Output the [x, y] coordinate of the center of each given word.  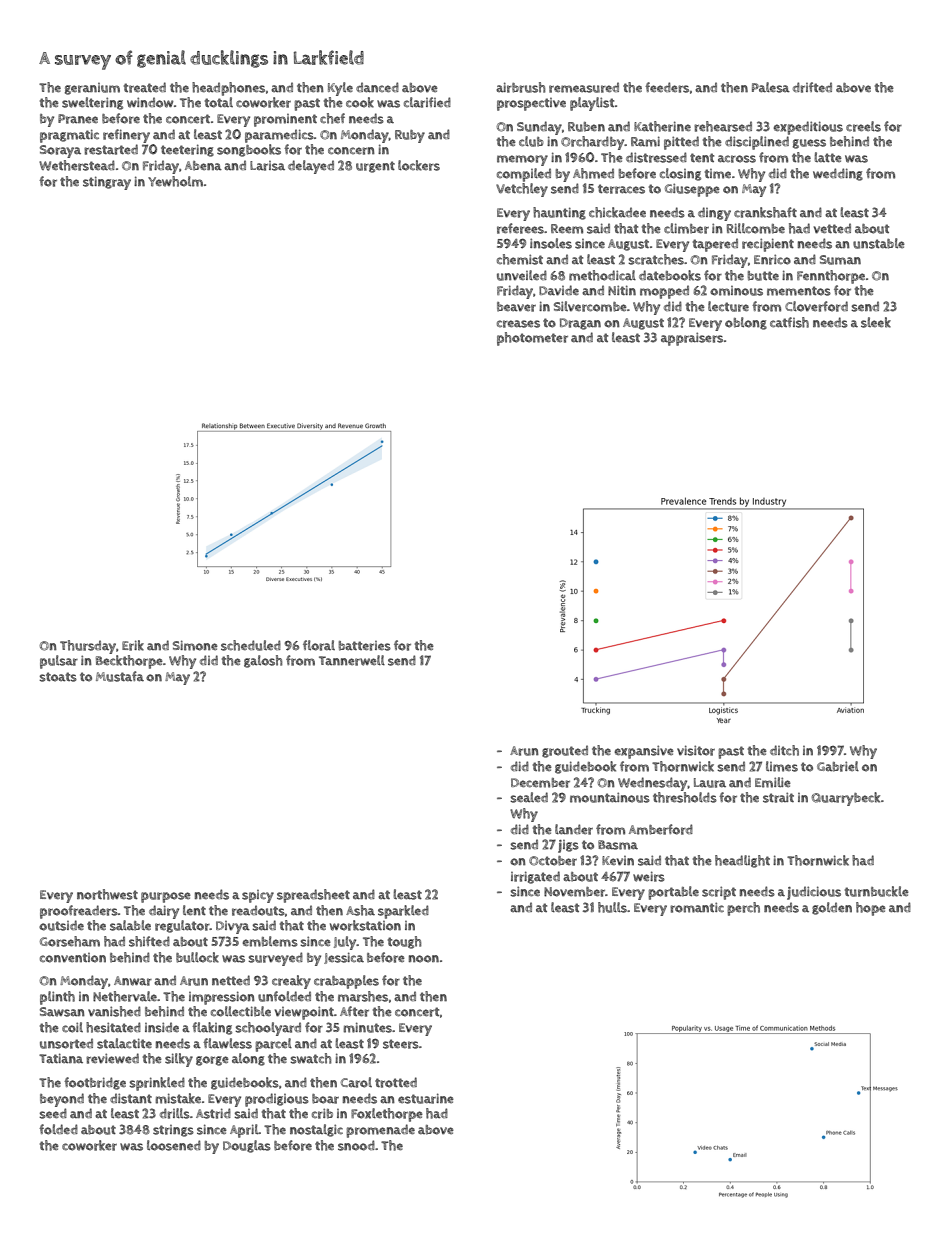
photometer [532, 339]
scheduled [251, 645]
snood [356, 1145]
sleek [876, 322]
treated [145, 87]
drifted [812, 87]
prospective [531, 104]
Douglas [247, 1146]
